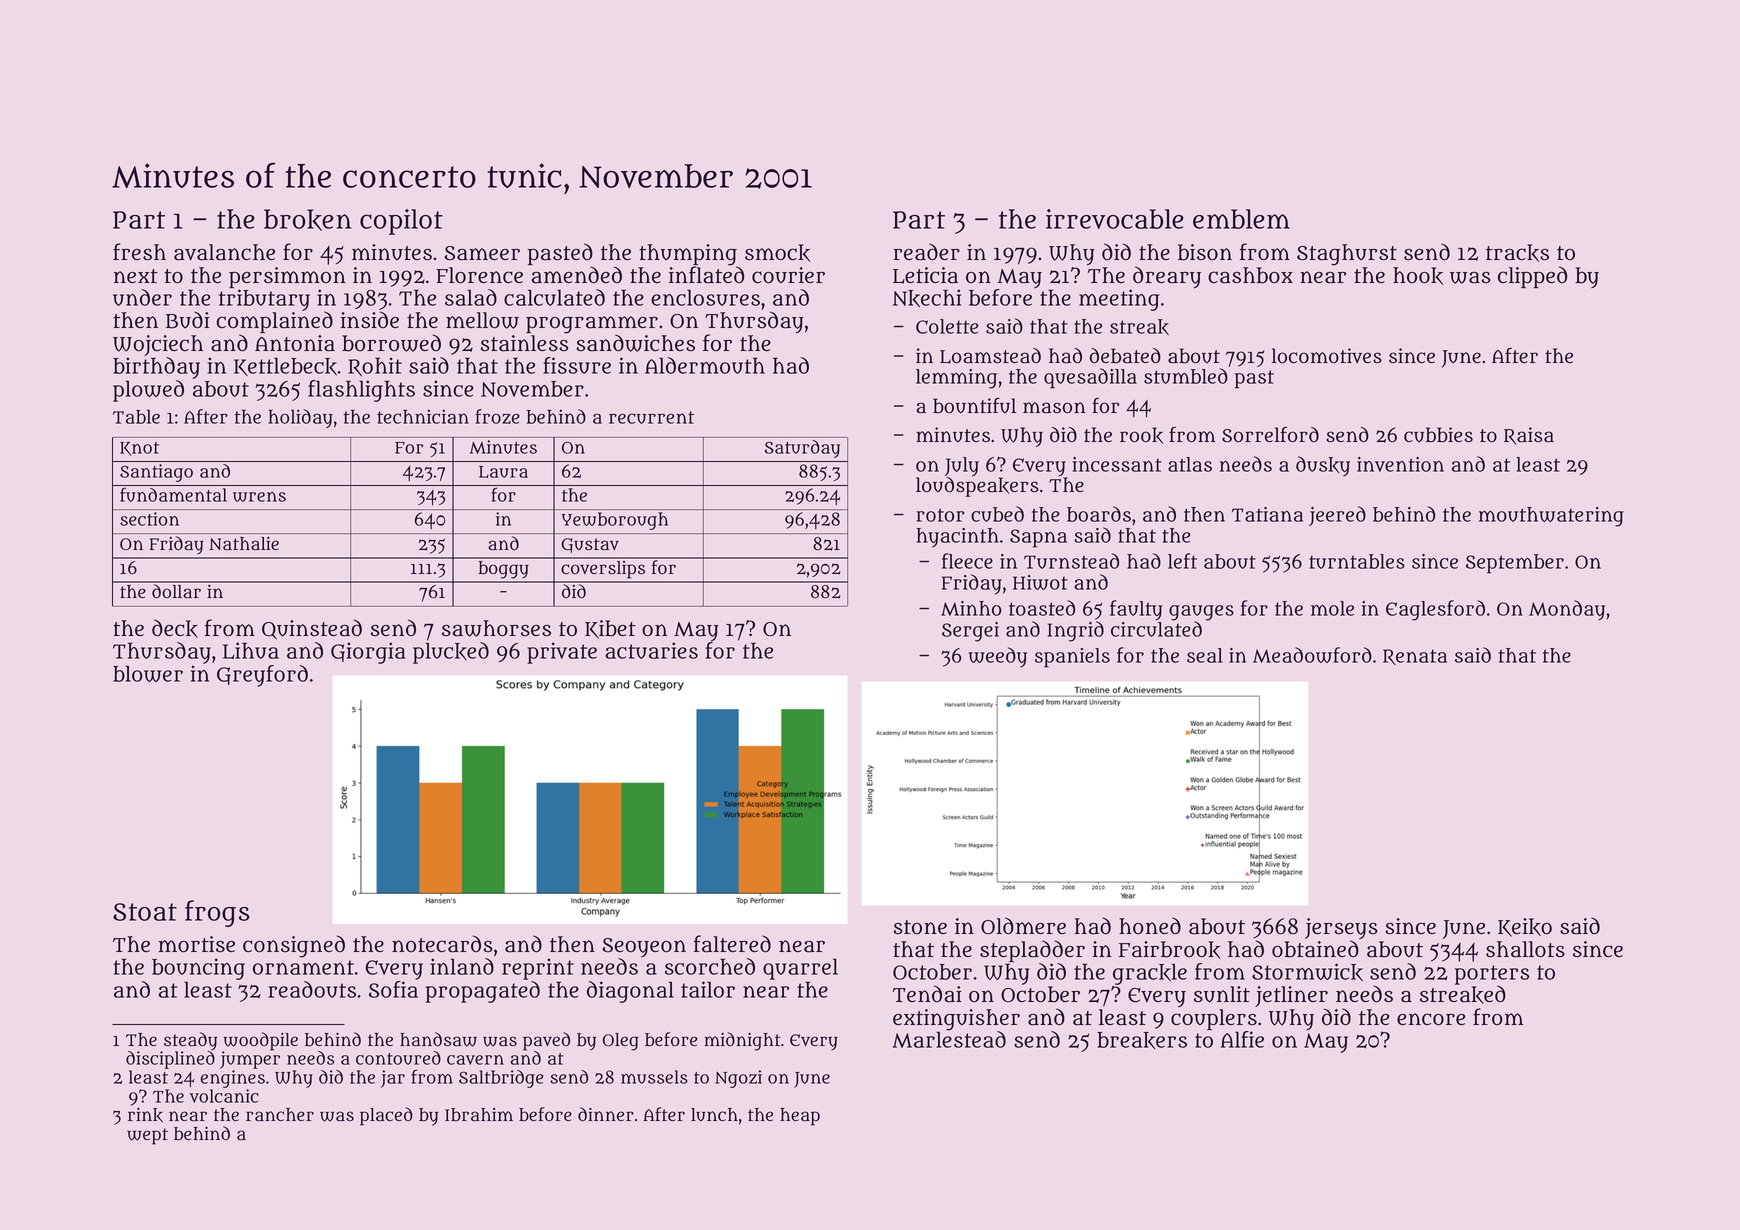 This screenshot has height=1230, width=1740. I want to click on hook, so click(1418, 276).
